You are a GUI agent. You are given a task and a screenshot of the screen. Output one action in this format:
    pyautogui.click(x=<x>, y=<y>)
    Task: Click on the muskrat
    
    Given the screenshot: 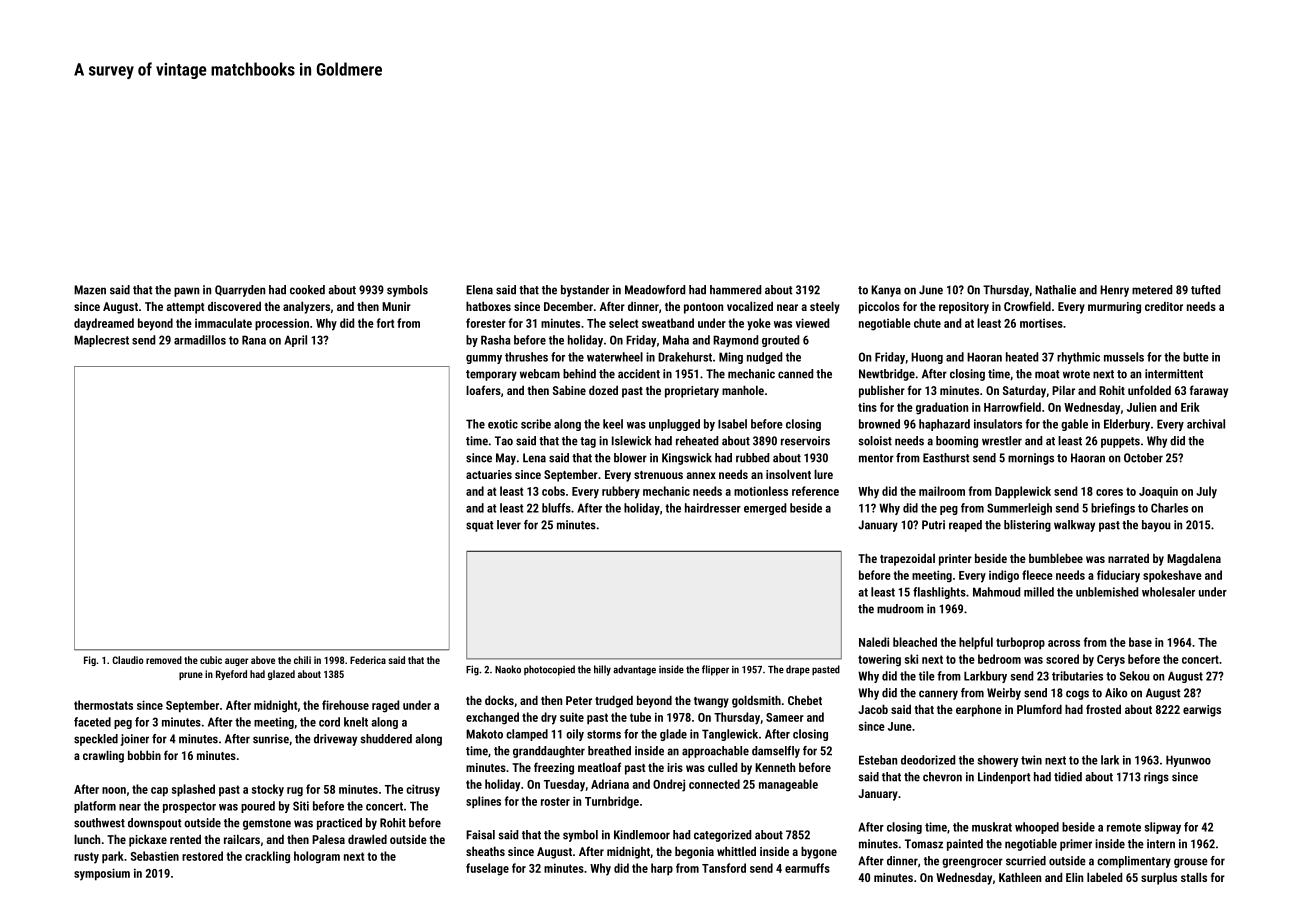 What is the action you would take?
    pyautogui.click(x=992, y=827)
